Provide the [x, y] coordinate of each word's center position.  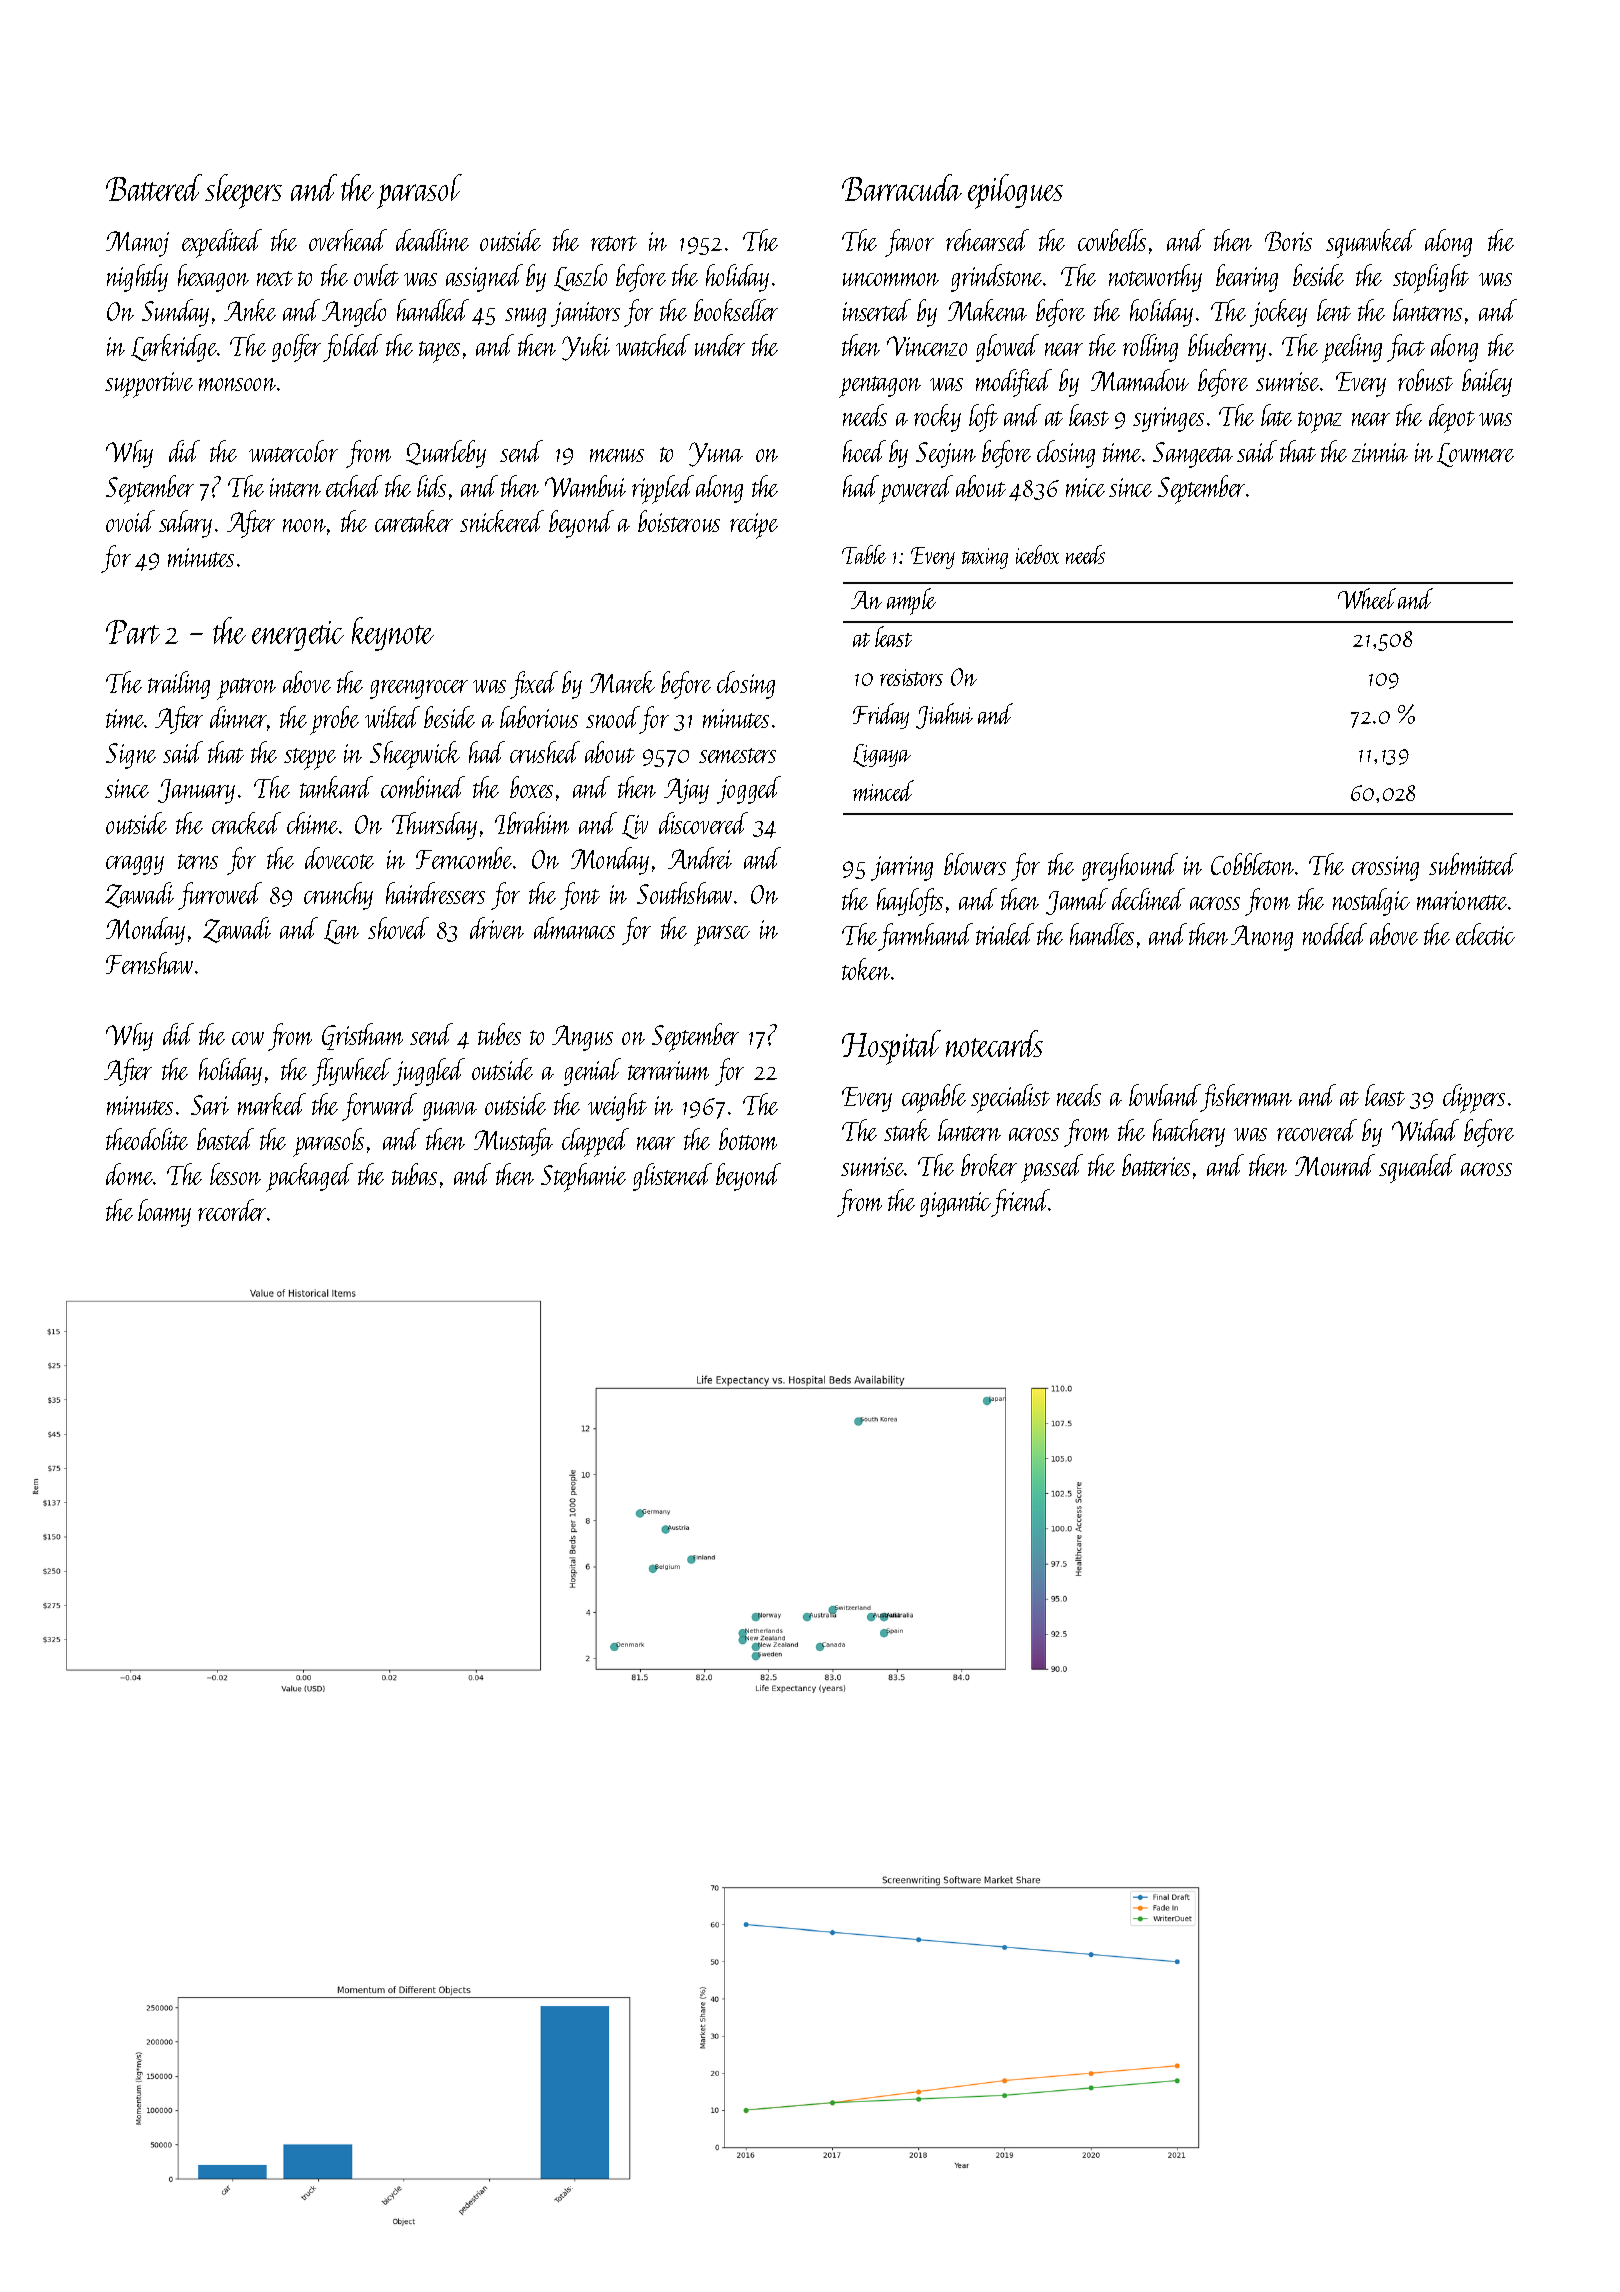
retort [614, 243]
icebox [1037, 554]
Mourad [1335, 1165]
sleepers [243, 191]
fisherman [1246, 1098]
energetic [298, 636]
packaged [309, 1177]
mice [1085, 487]
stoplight [1431, 278]
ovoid [130, 521]
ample [911, 601]
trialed [1005, 934]
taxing [985, 558]
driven [497, 928]
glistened [672, 1177]
